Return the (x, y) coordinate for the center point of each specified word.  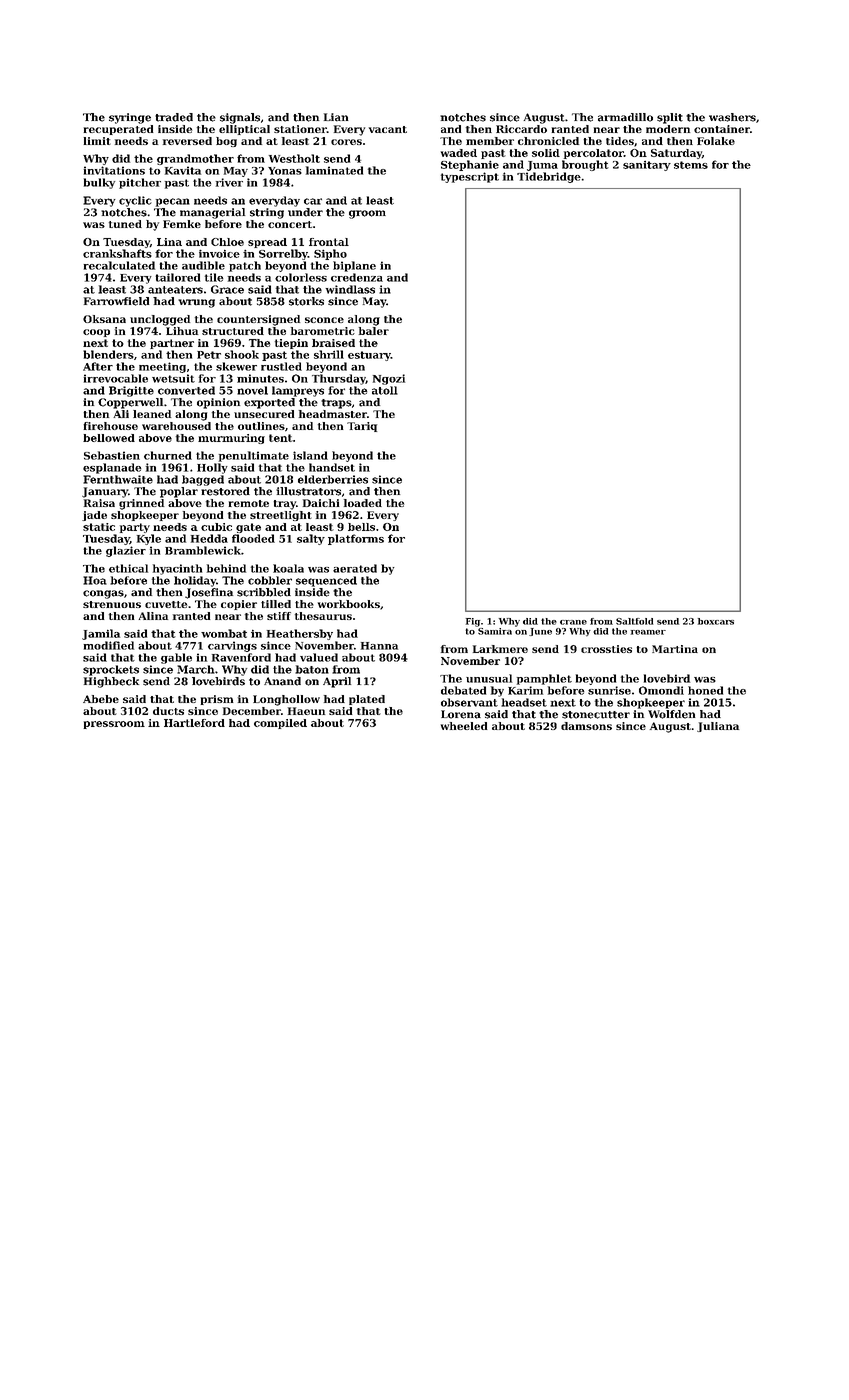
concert (290, 224)
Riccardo (521, 129)
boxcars (716, 621)
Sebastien (112, 455)
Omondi (661, 690)
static (99, 527)
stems (691, 165)
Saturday (676, 154)
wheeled (464, 726)
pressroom (114, 725)
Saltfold (634, 621)
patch (245, 266)
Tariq (362, 427)
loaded (363, 503)
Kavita (183, 170)
